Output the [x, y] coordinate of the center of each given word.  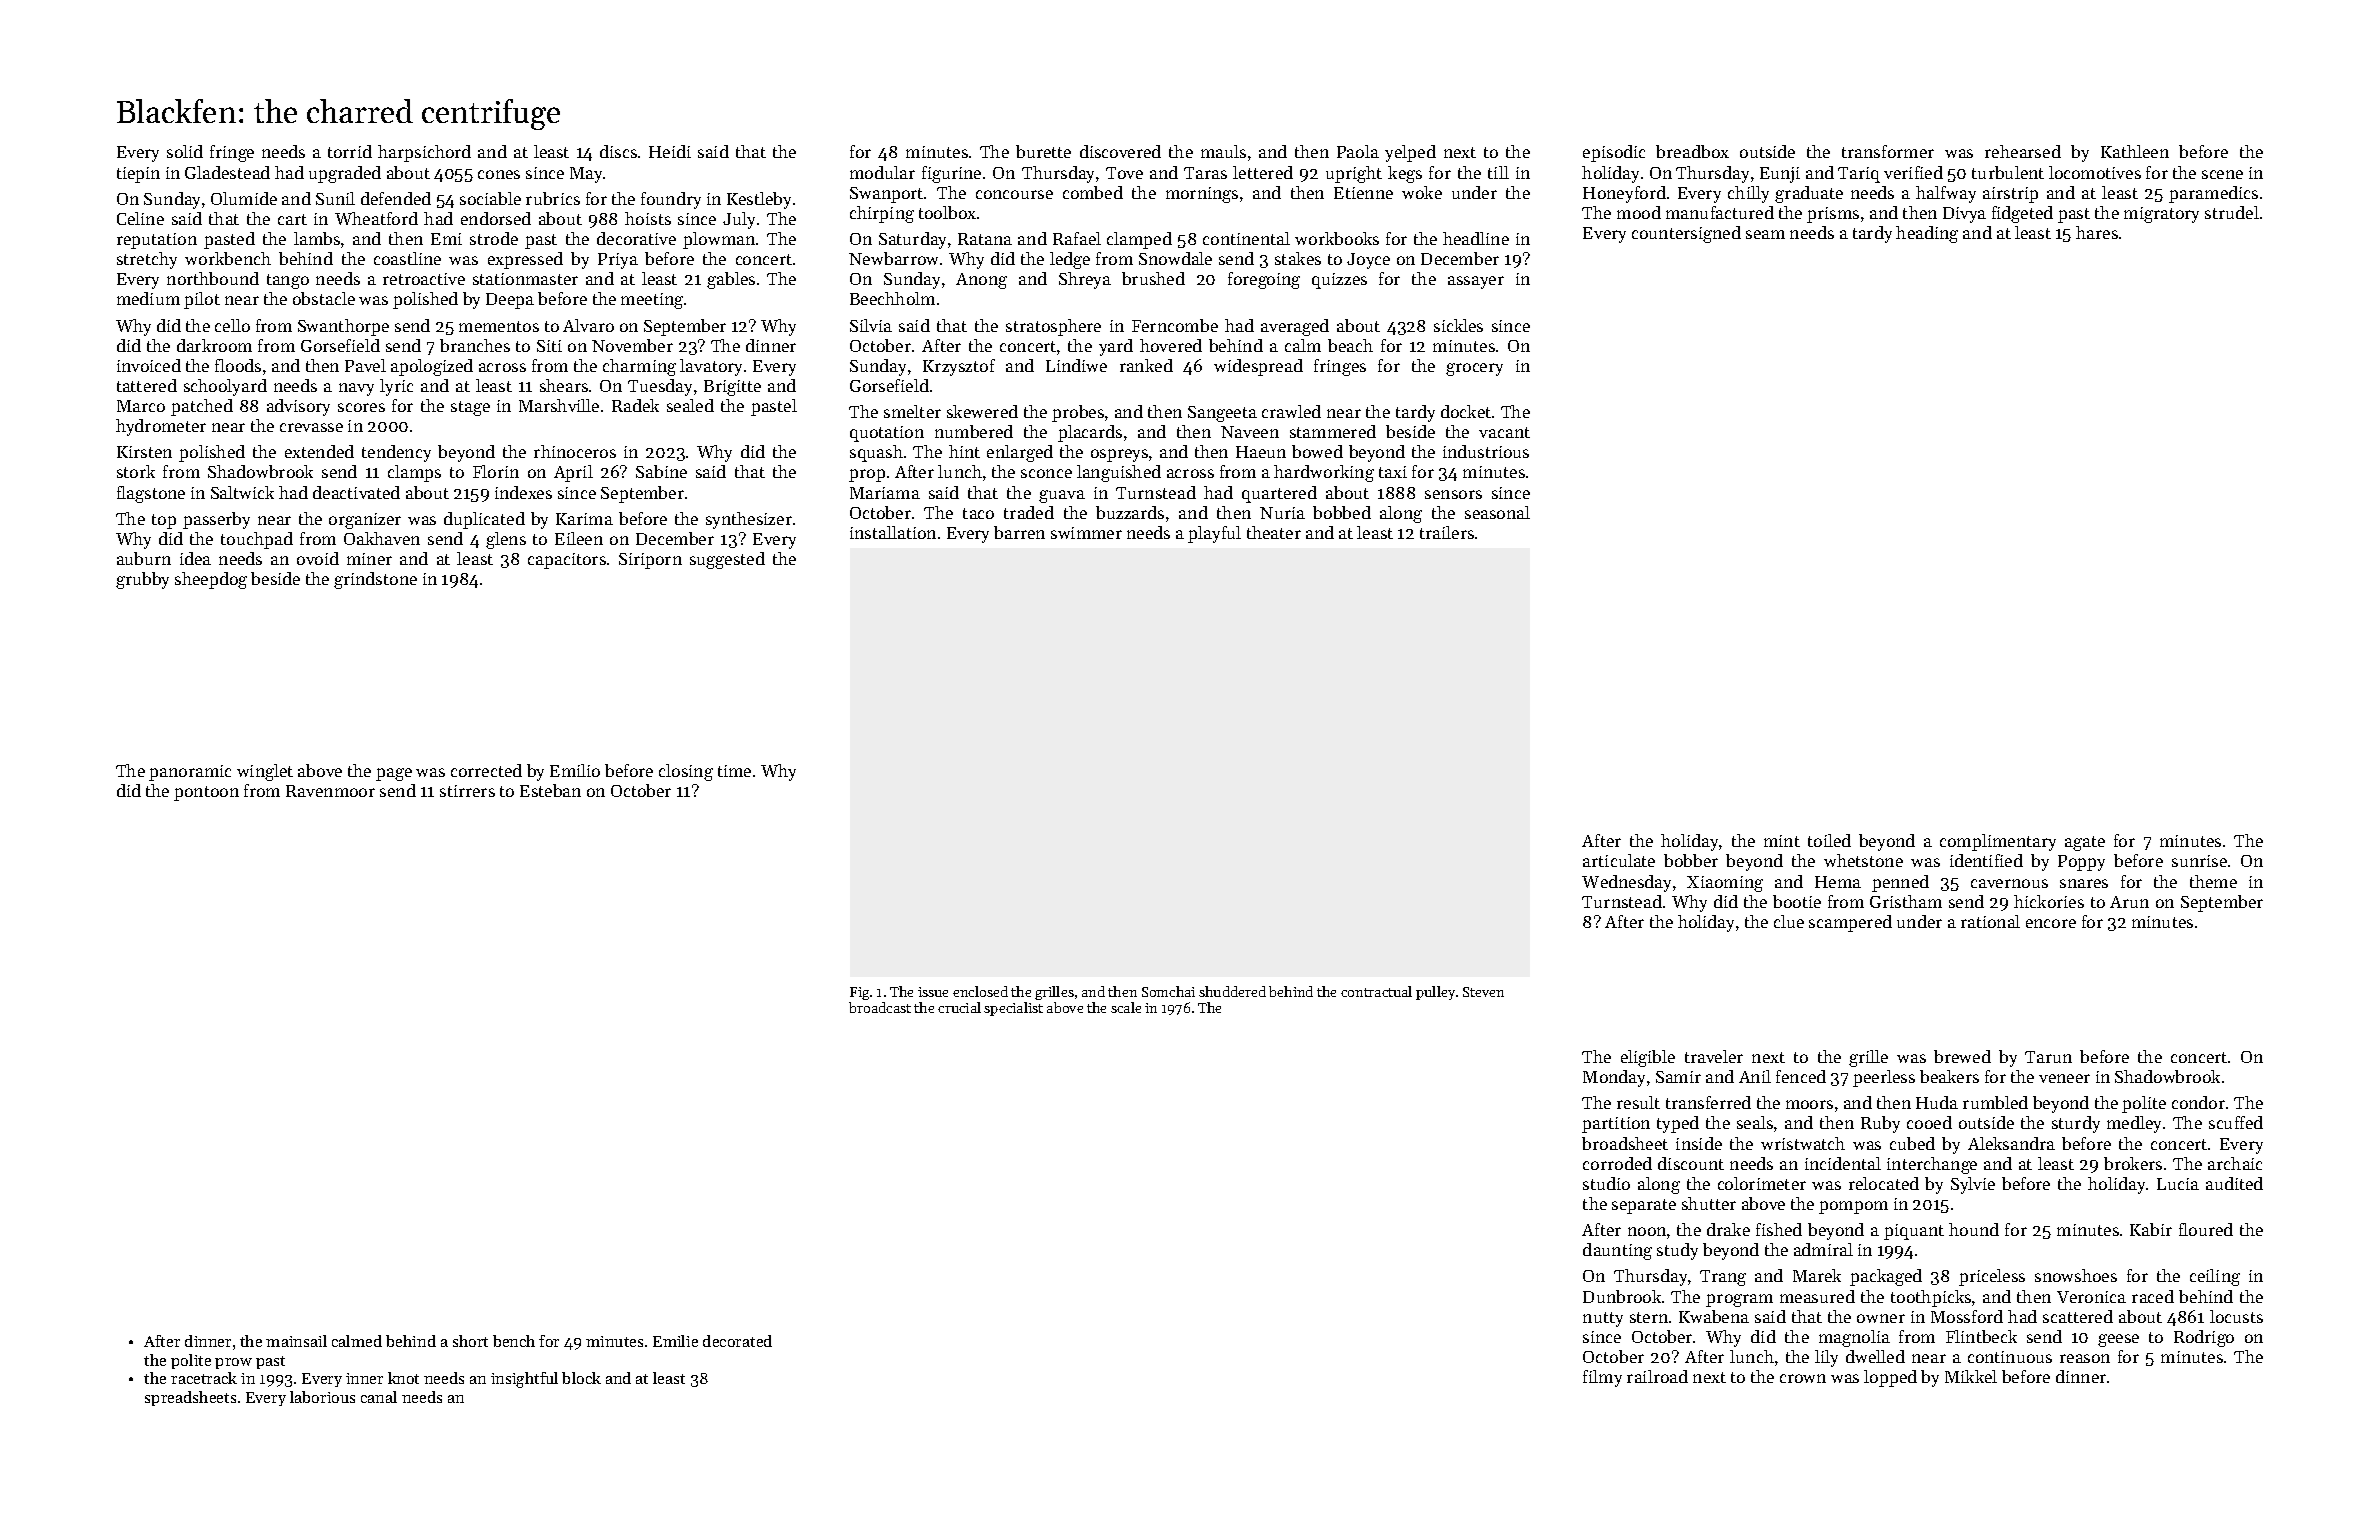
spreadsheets [190, 1398]
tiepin [138, 175]
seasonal [1497, 512]
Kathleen [2135, 151]
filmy [1602, 1378]
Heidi [670, 151]
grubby [142, 580]
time [734, 771]
